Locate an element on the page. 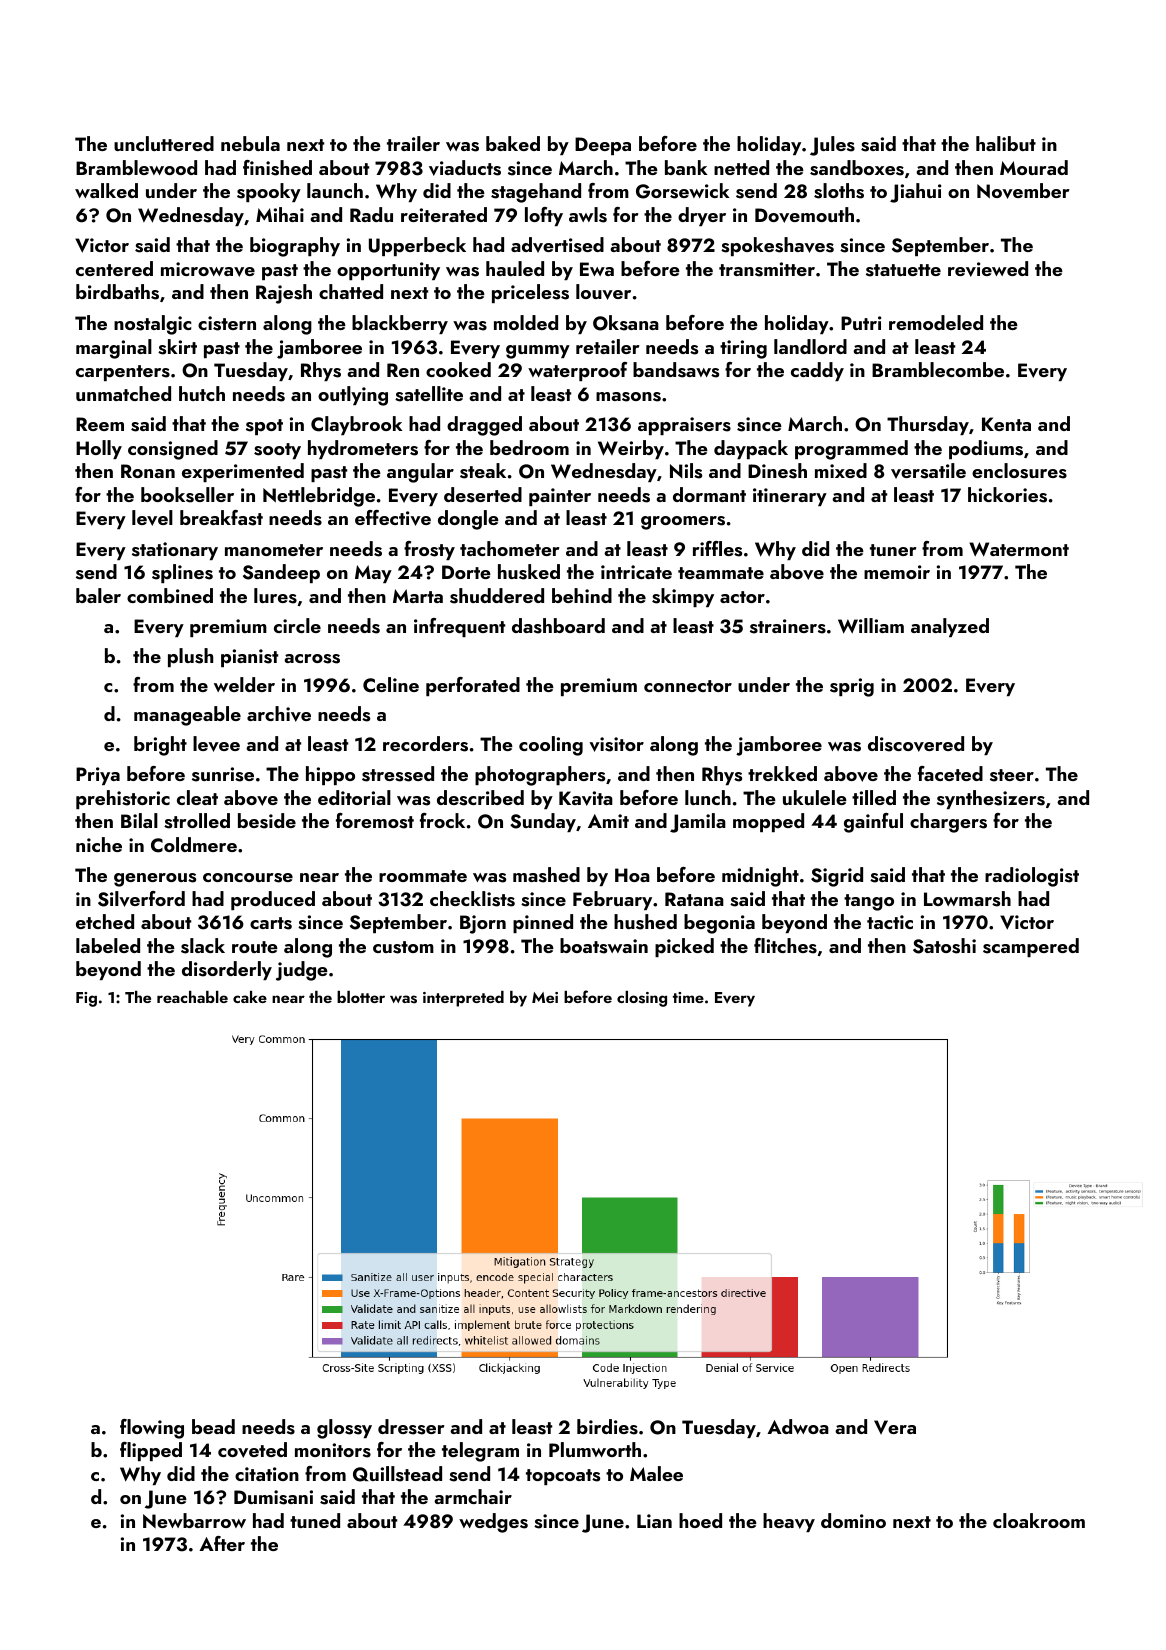 This document has height=1650, width=1166. reviewed is located at coordinates (988, 269).
